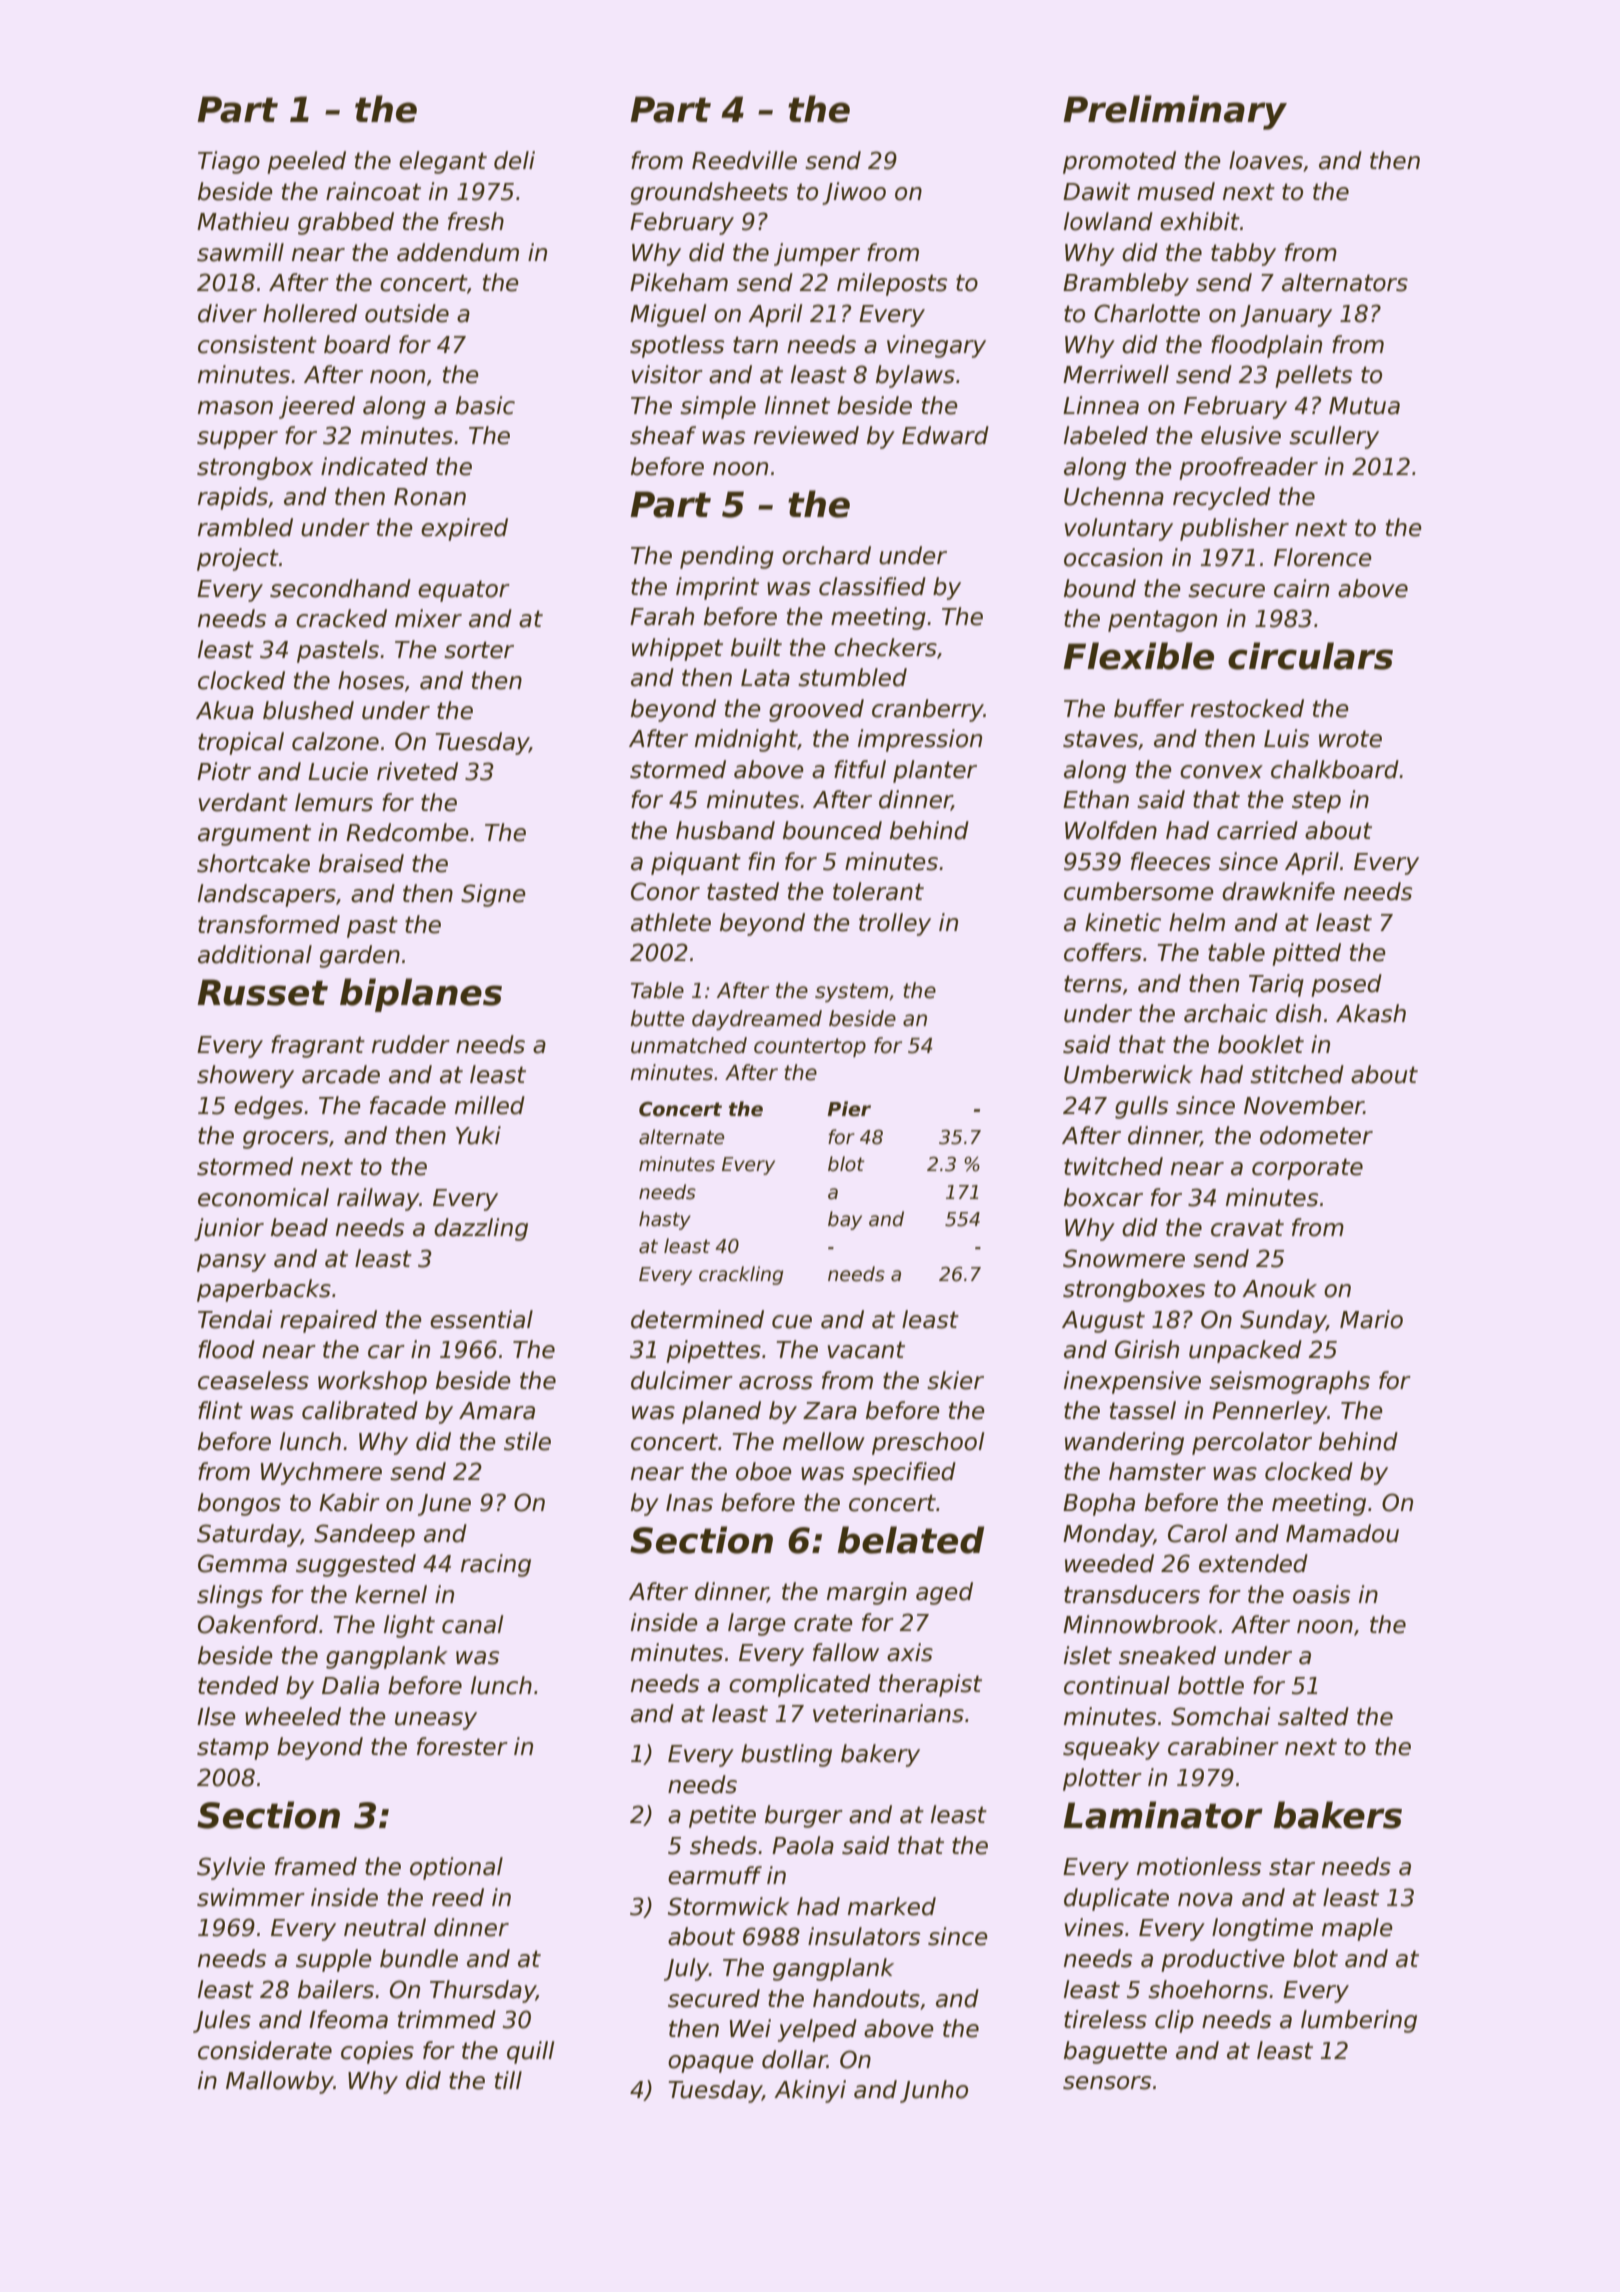 This image has width=1620, height=2292. Describe the element at coordinates (1119, 162) in the image. I see `promoted` at that location.
